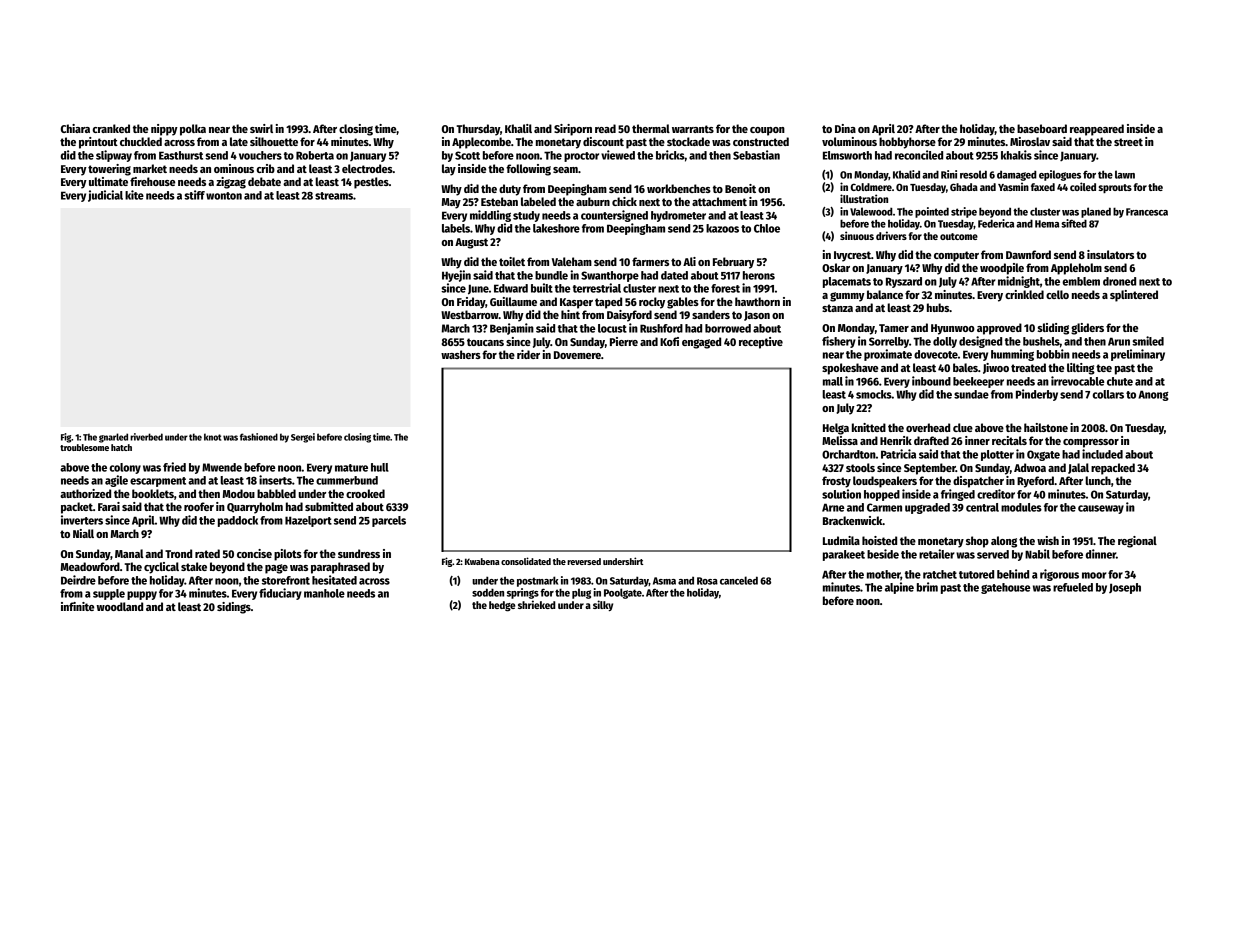  I want to click on washers, so click(461, 354).
